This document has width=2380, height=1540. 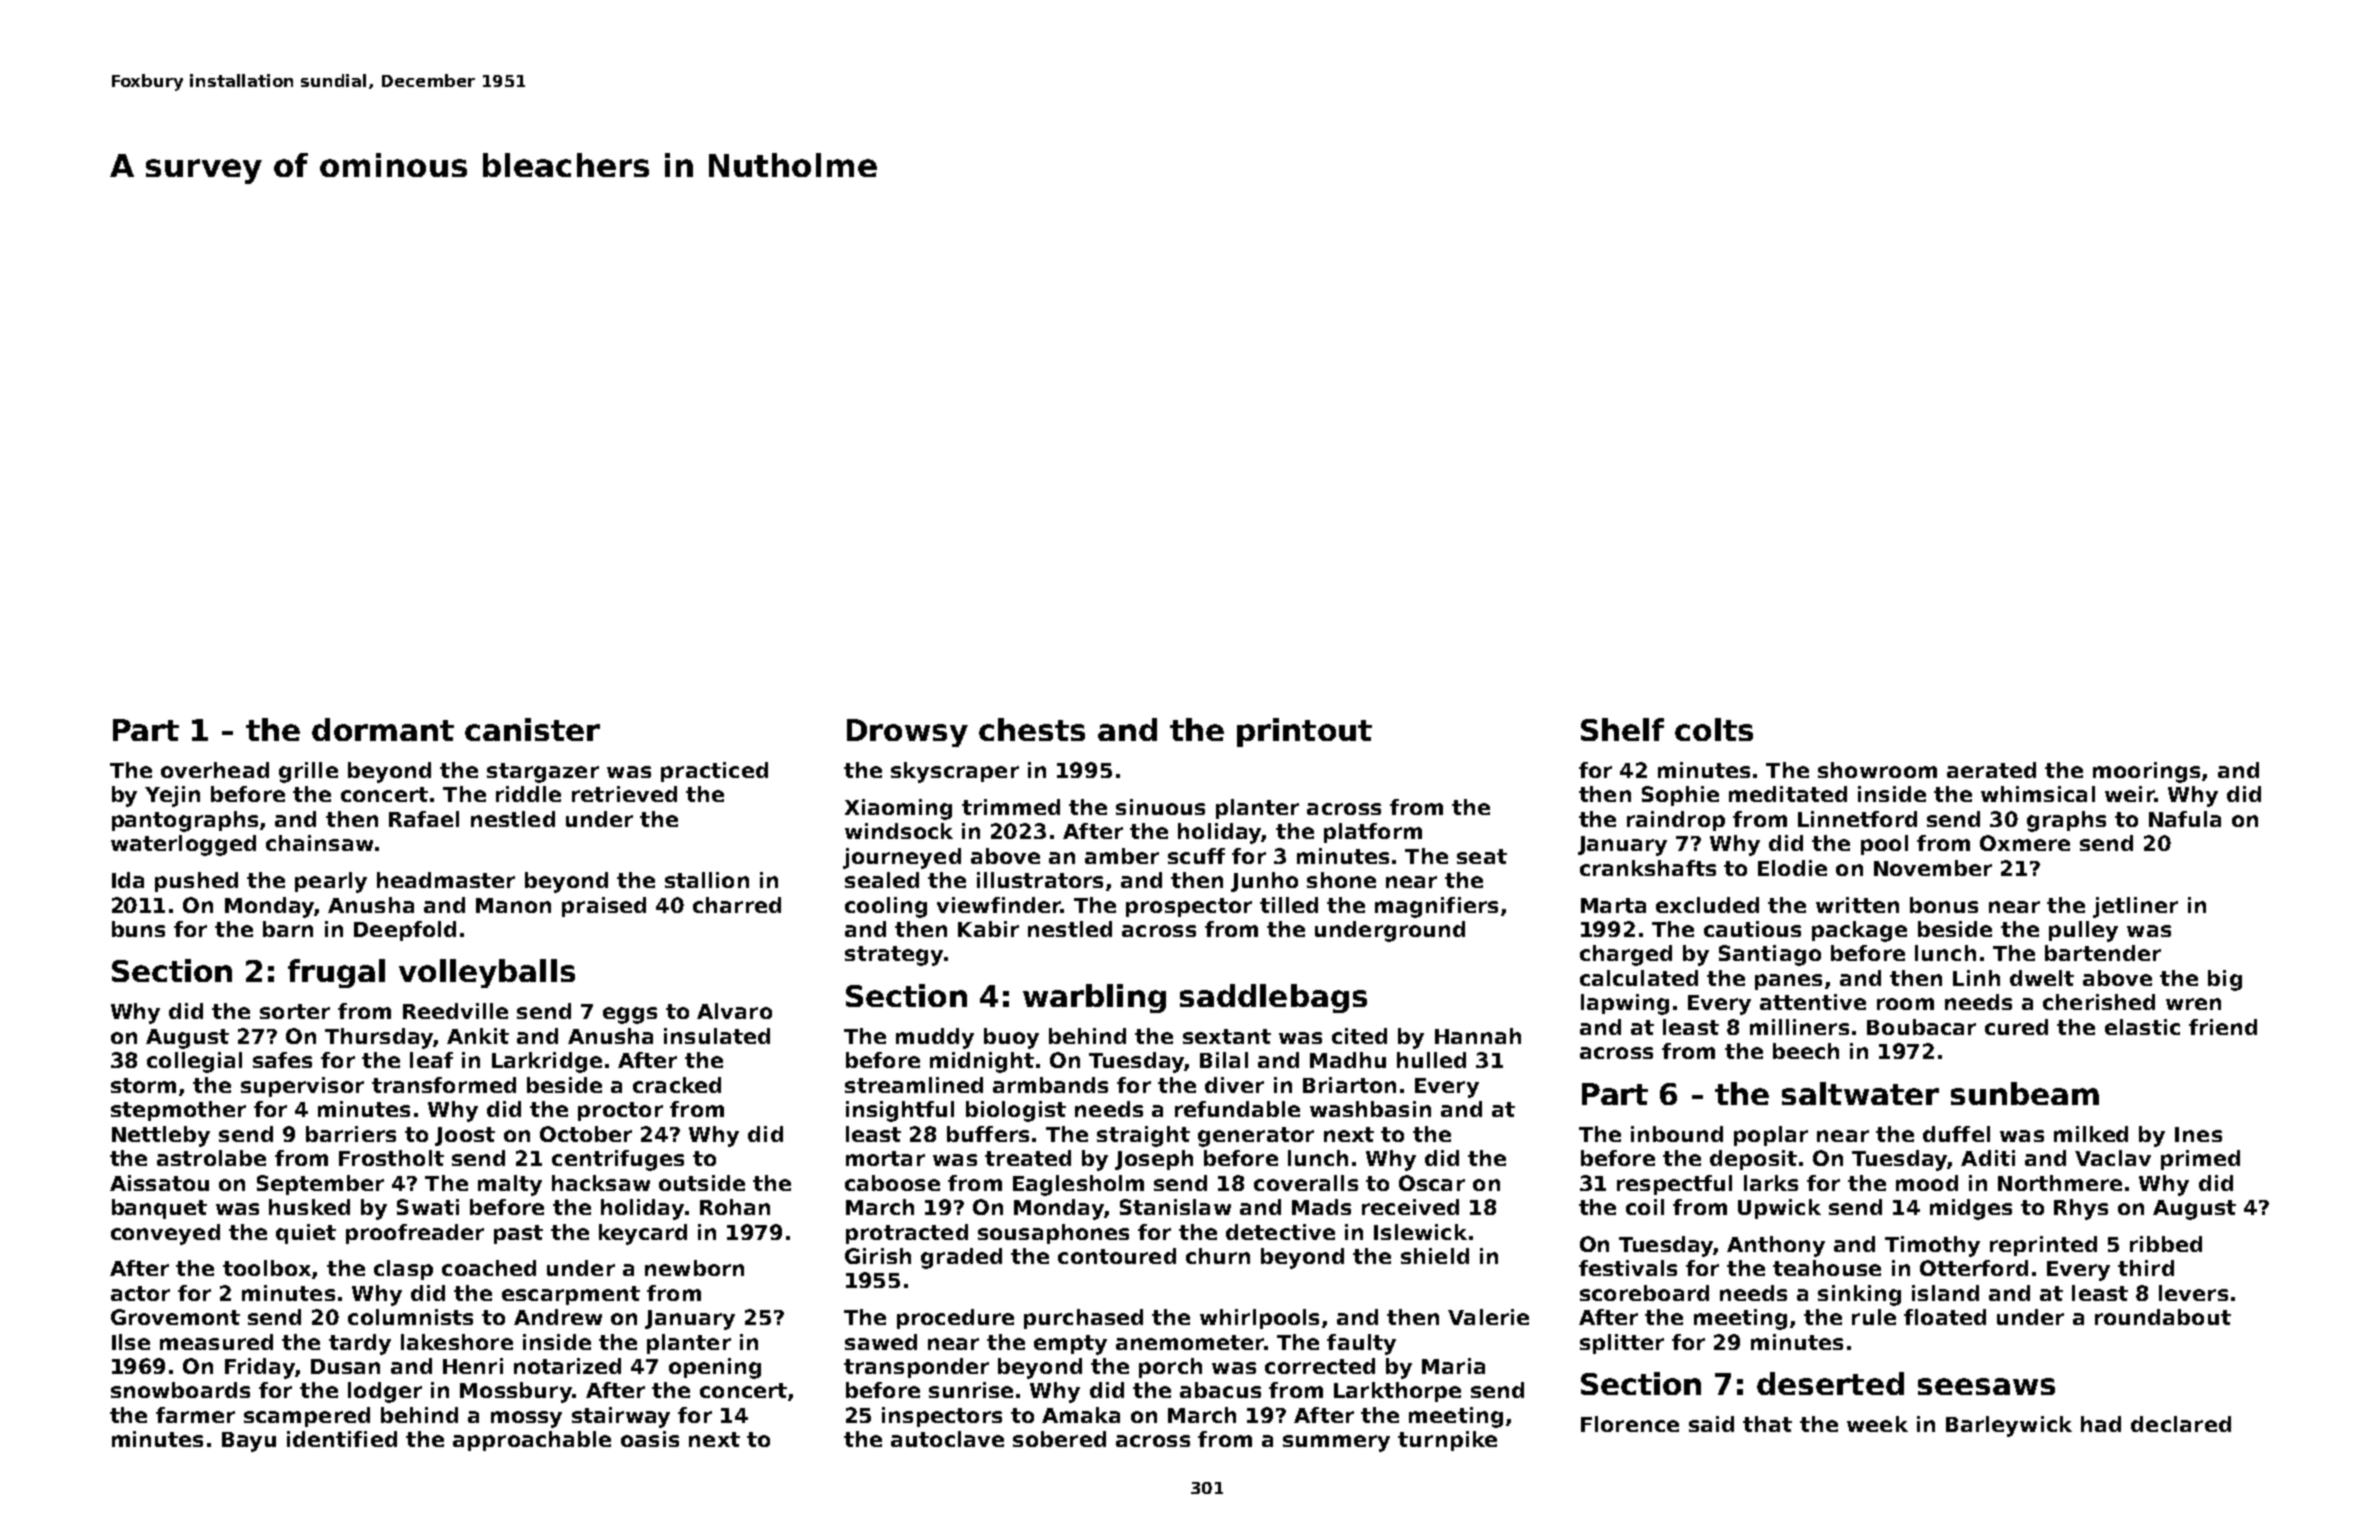 What do you see at coordinates (677, 1085) in the document?
I see `cracked` at bounding box center [677, 1085].
